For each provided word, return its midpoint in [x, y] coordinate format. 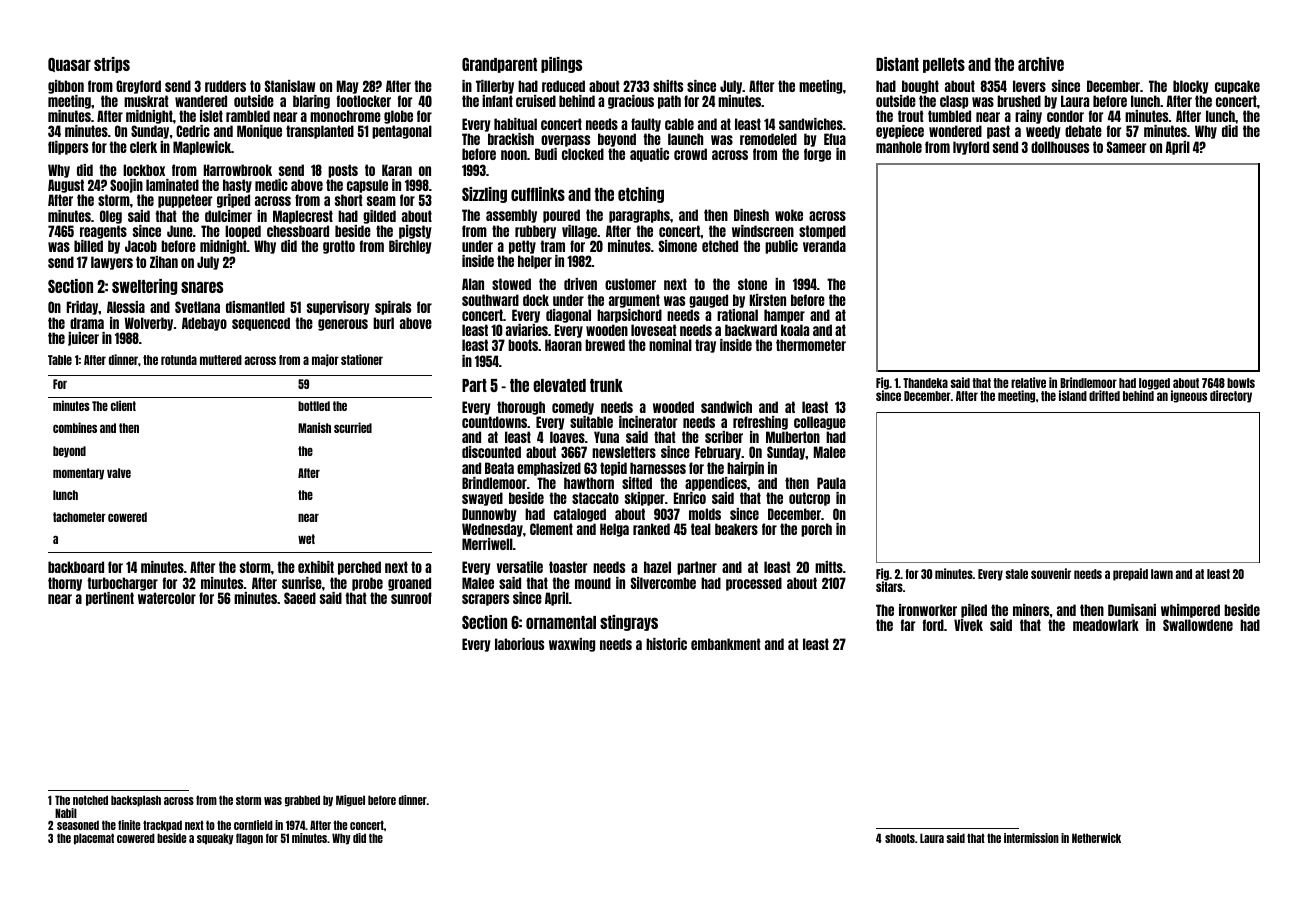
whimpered [1190, 611]
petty [522, 247]
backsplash [136, 801]
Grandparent [499, 65]
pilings [561, 65]
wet [306, 539]
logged [1154, 384]
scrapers [485, 600]
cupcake [1237, 87]
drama [87, 323]
